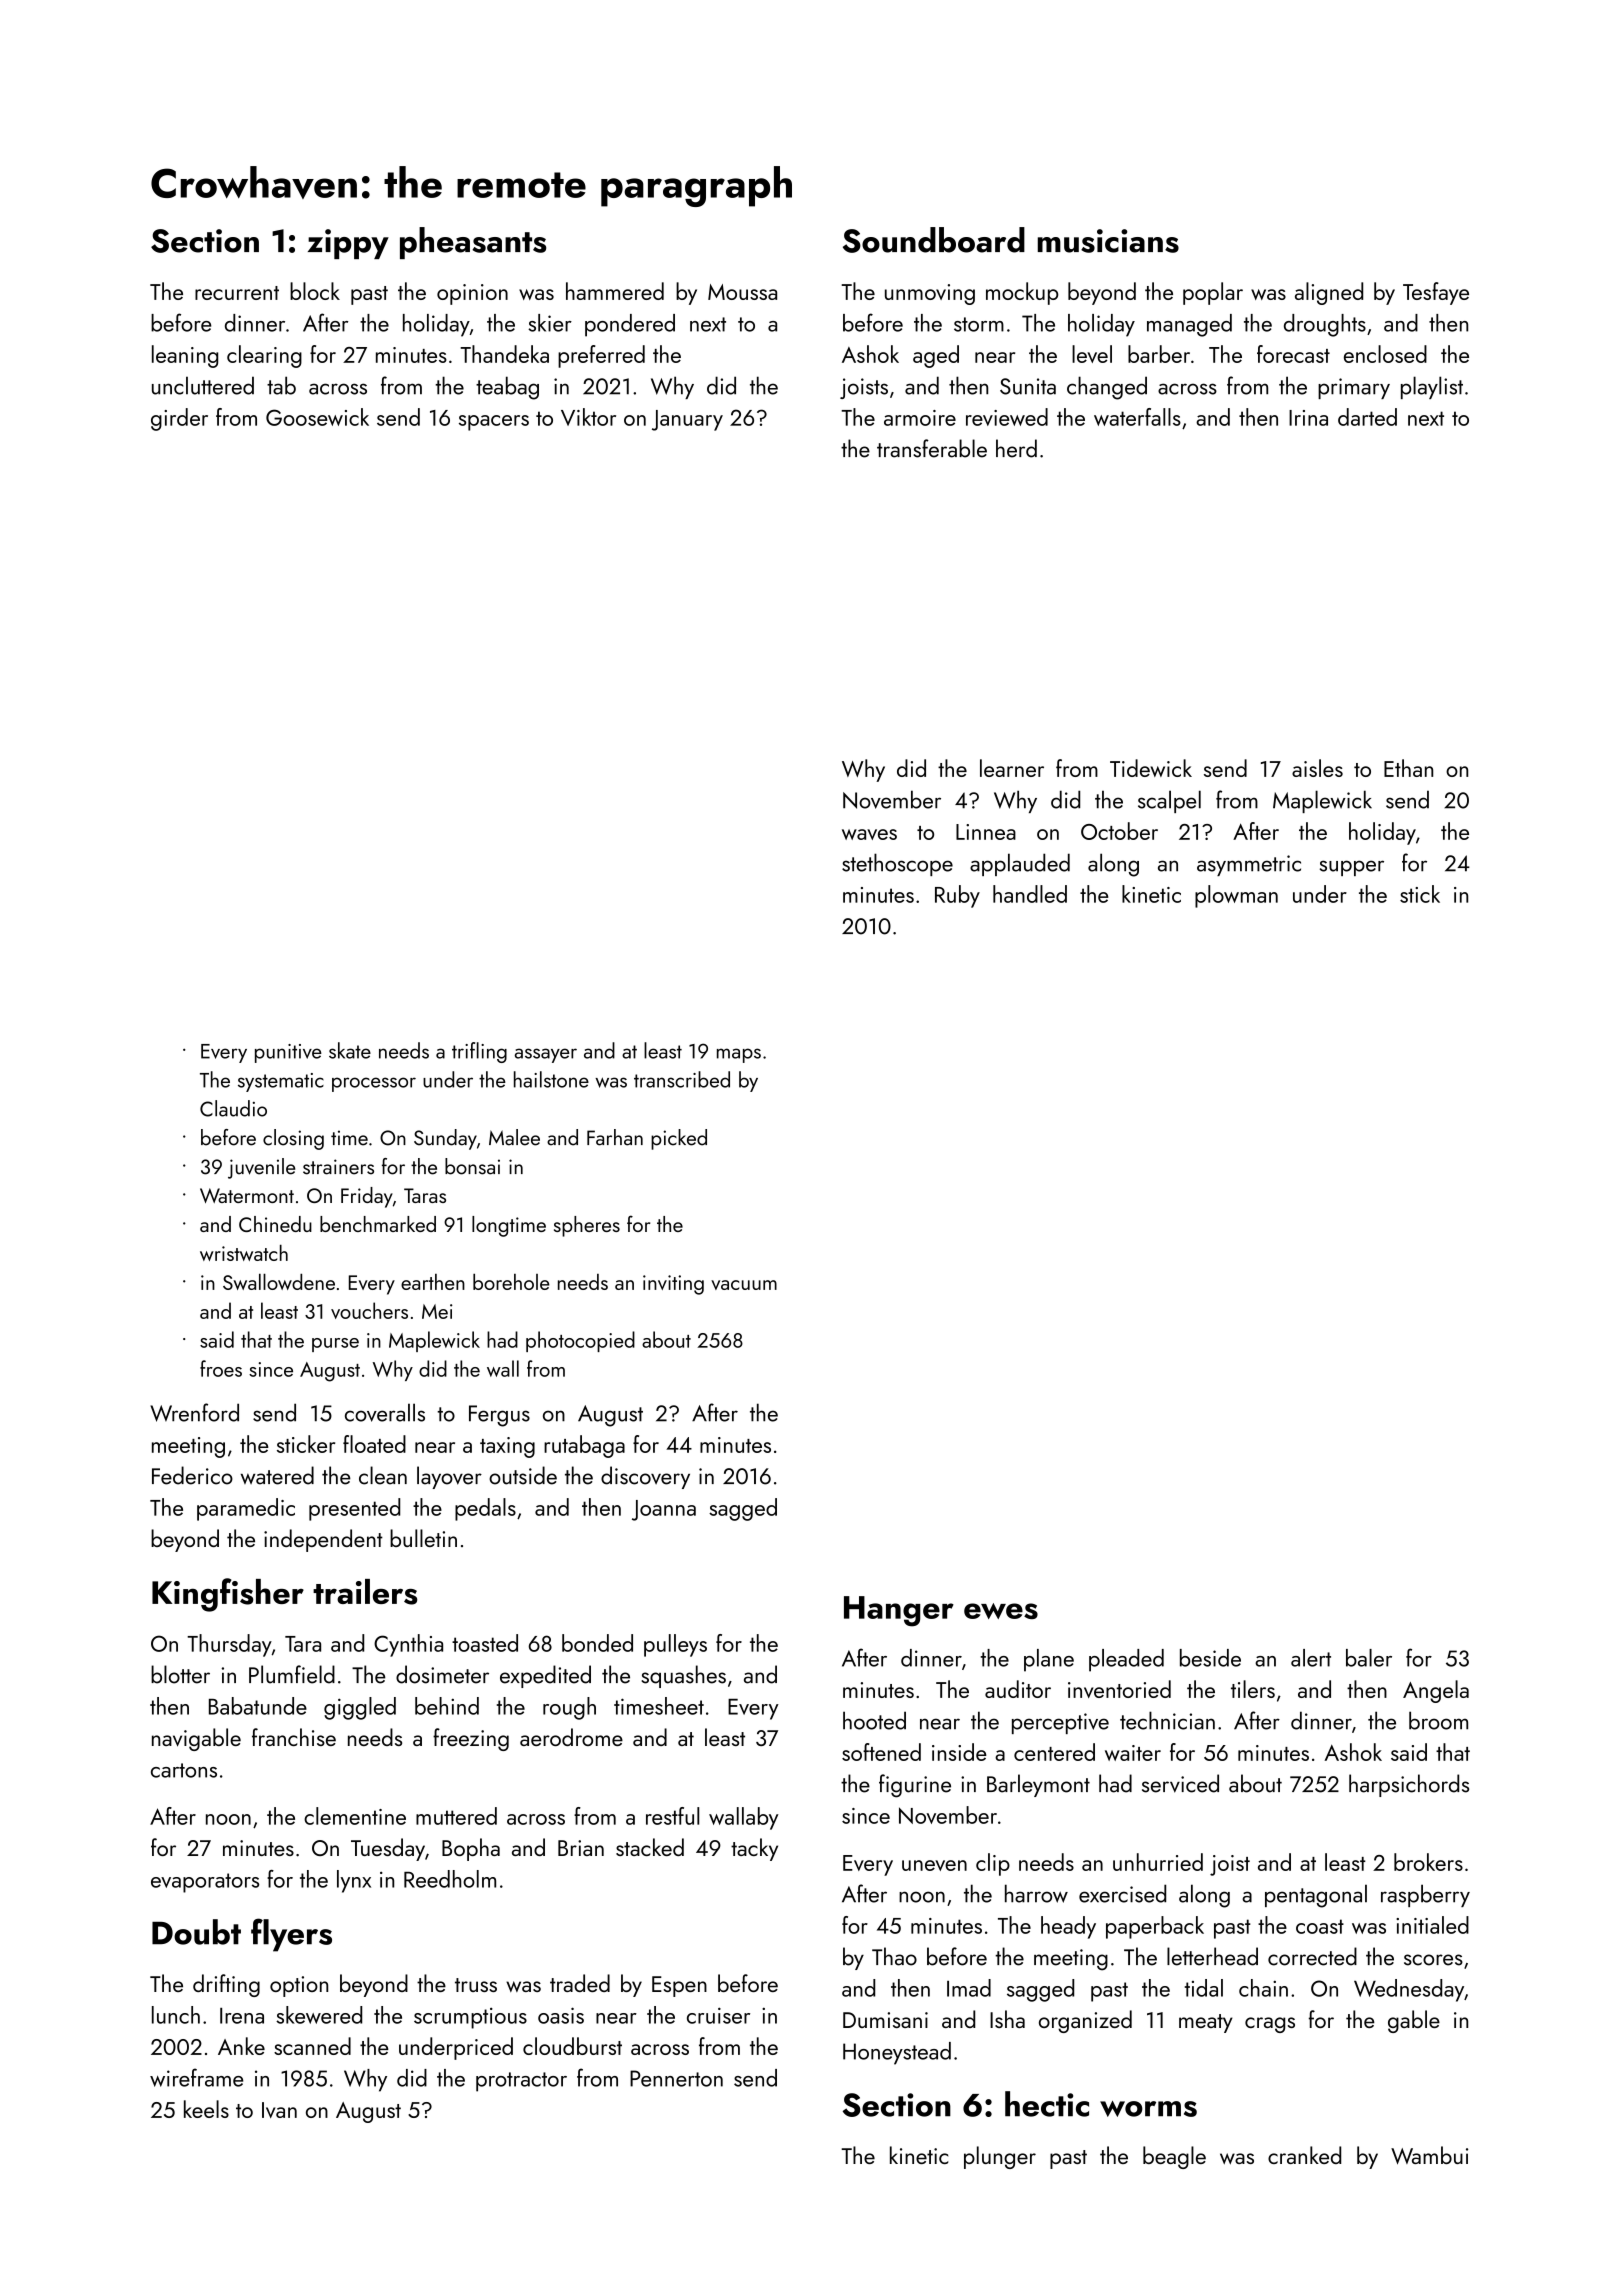 The height and width of the screenshot is (2292, 1620). Describe the element at coordinates (934, 240) in the screenshot. I see `Soundboard` at that location.
